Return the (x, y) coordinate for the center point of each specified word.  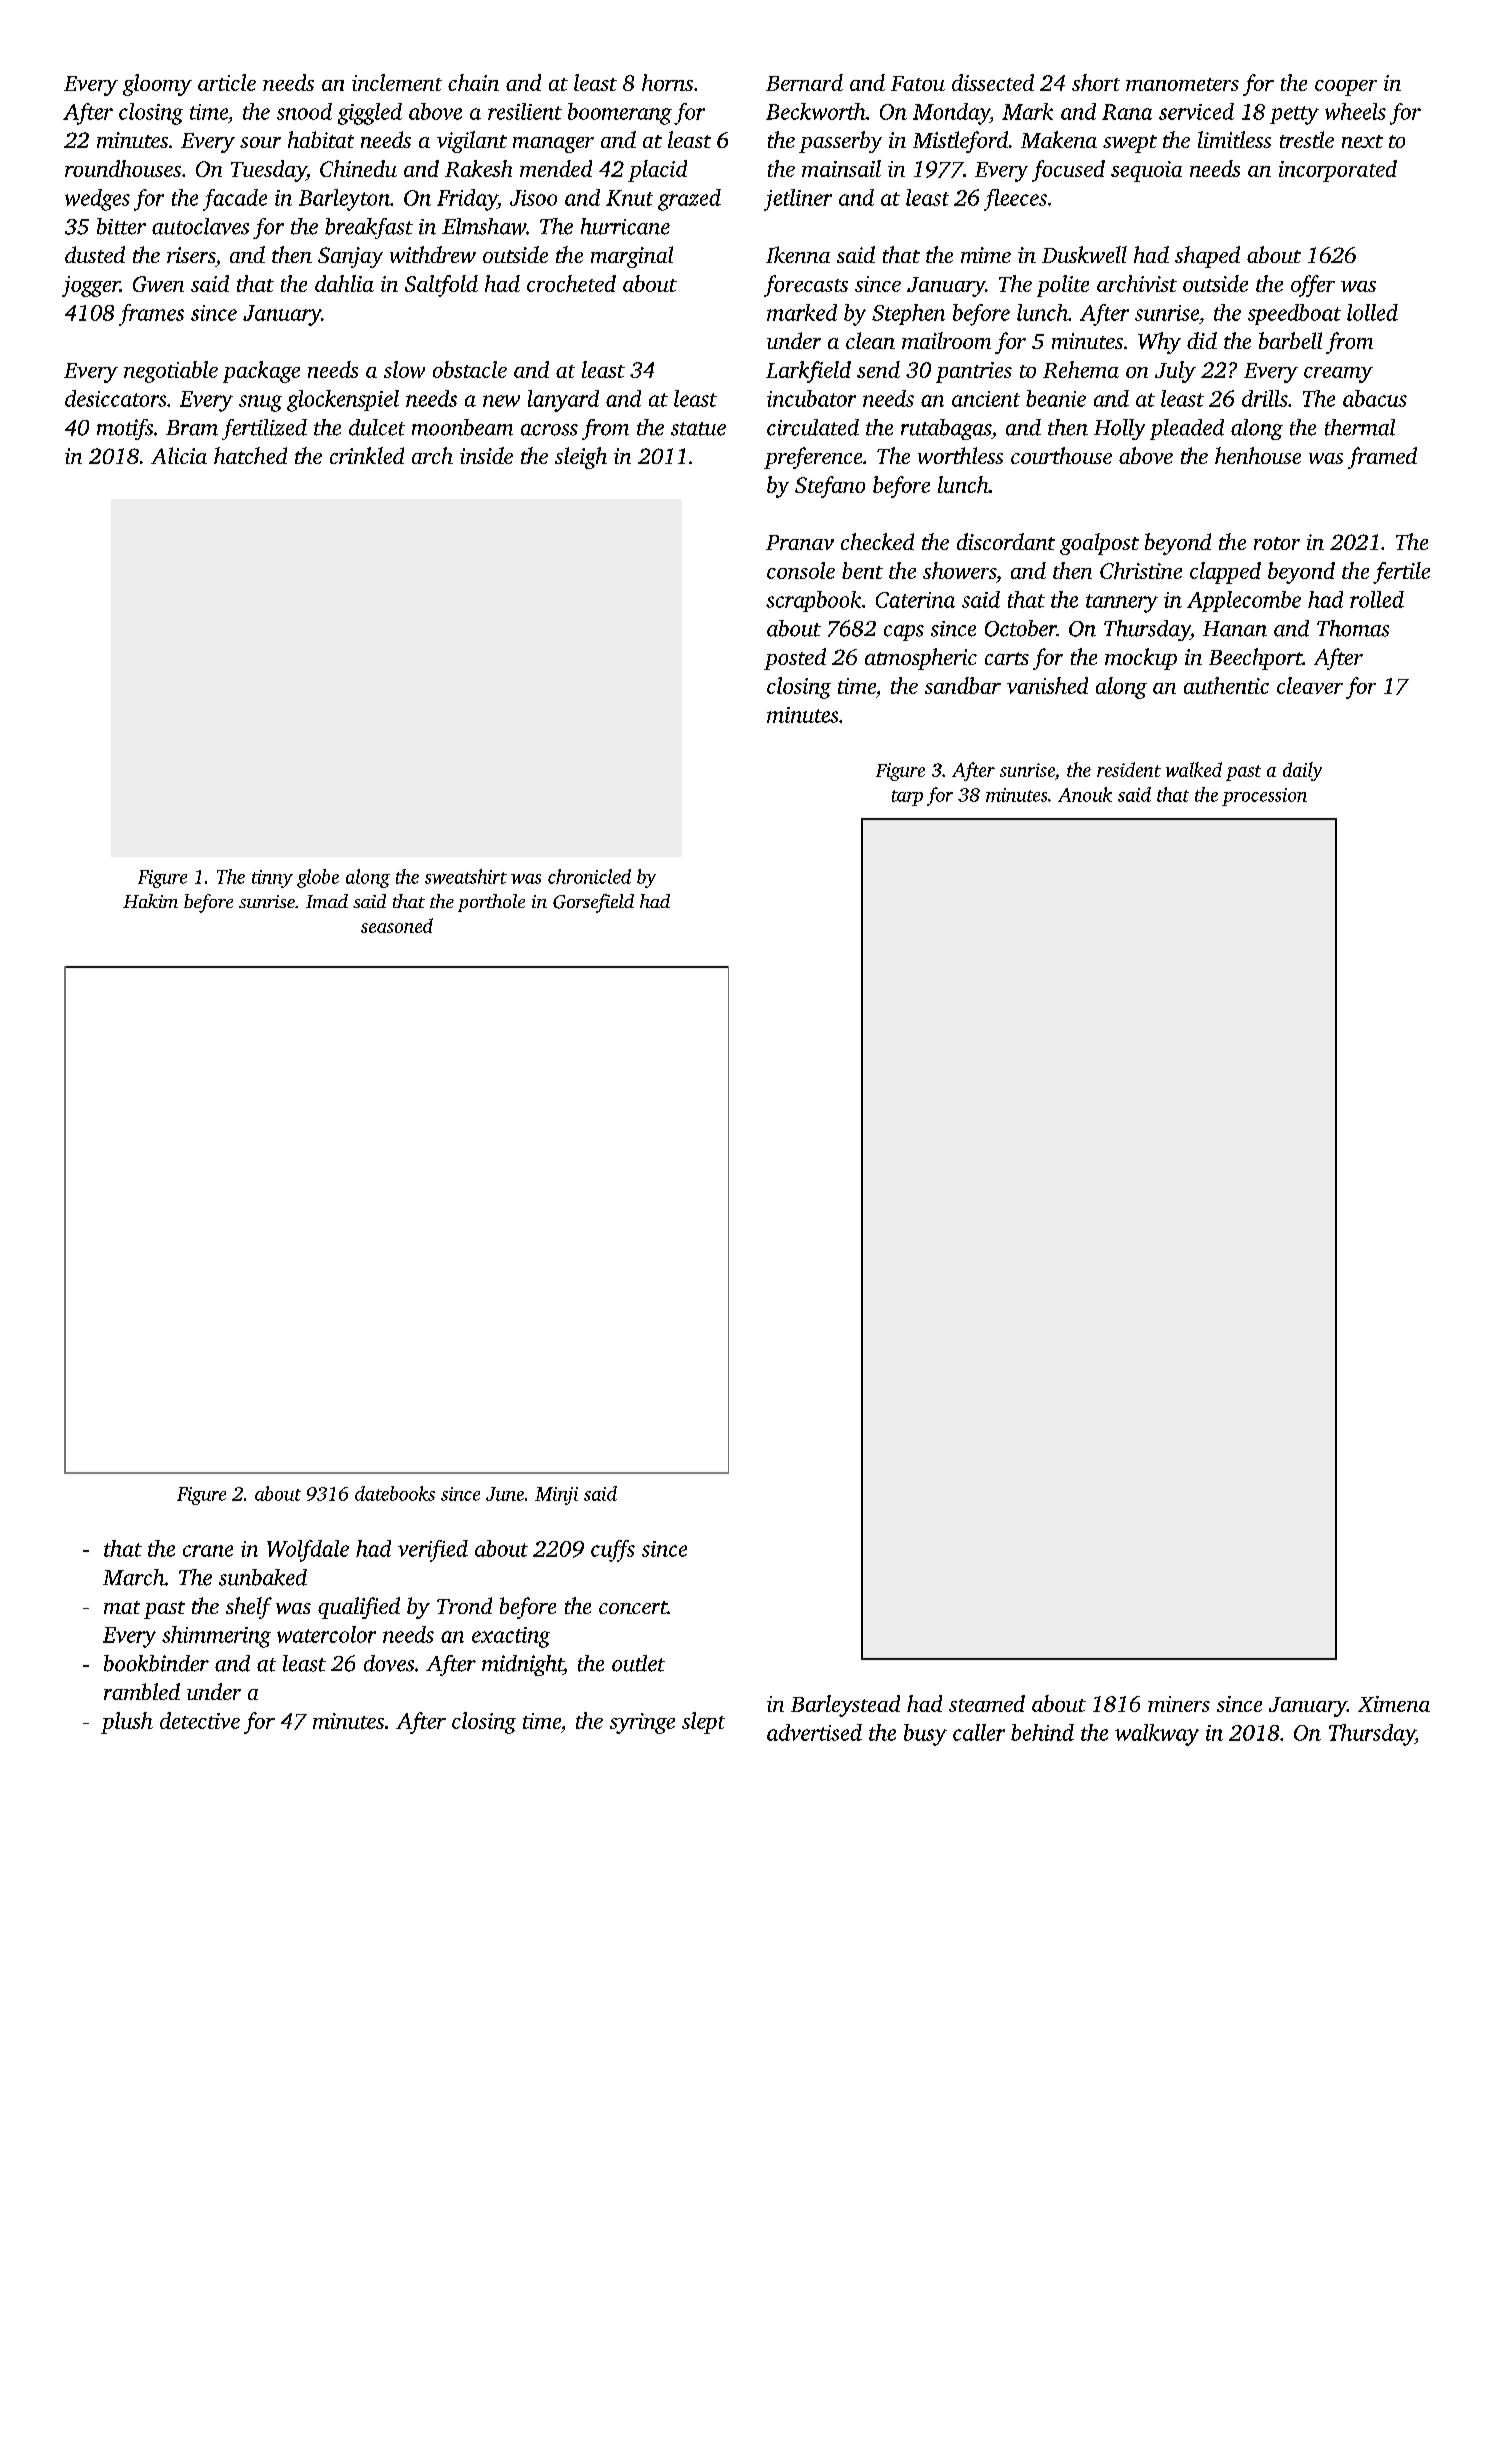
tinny (272, 879)
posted (795, 659)
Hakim (150, 901)
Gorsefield (593, 903)
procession (1264, 797)
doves (389, 1663)
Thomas (1353, 628)
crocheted (571, 283)
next (1362, 141)
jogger (91, 286)
